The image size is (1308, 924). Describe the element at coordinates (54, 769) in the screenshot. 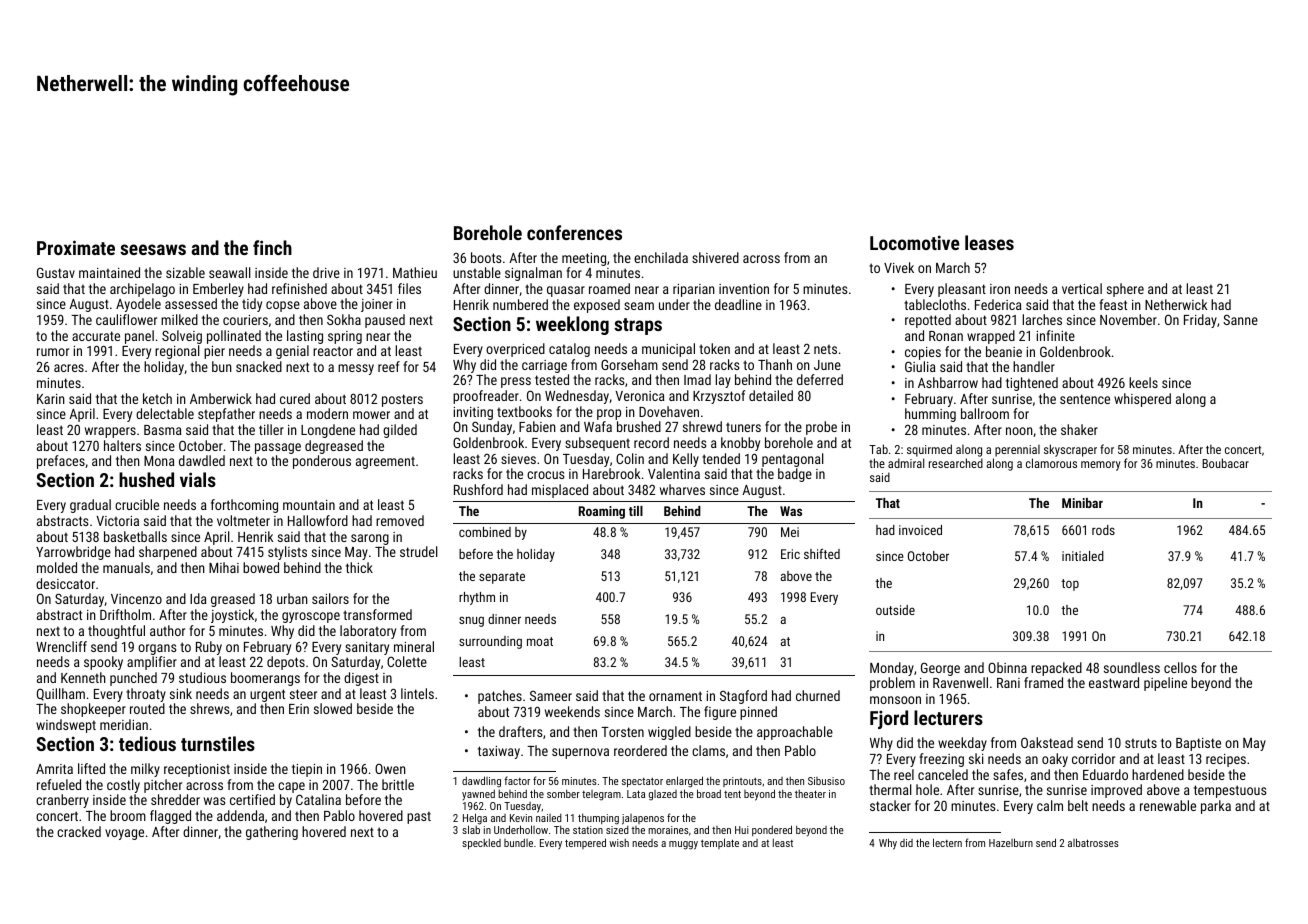

I see `Amrita` at that location.
